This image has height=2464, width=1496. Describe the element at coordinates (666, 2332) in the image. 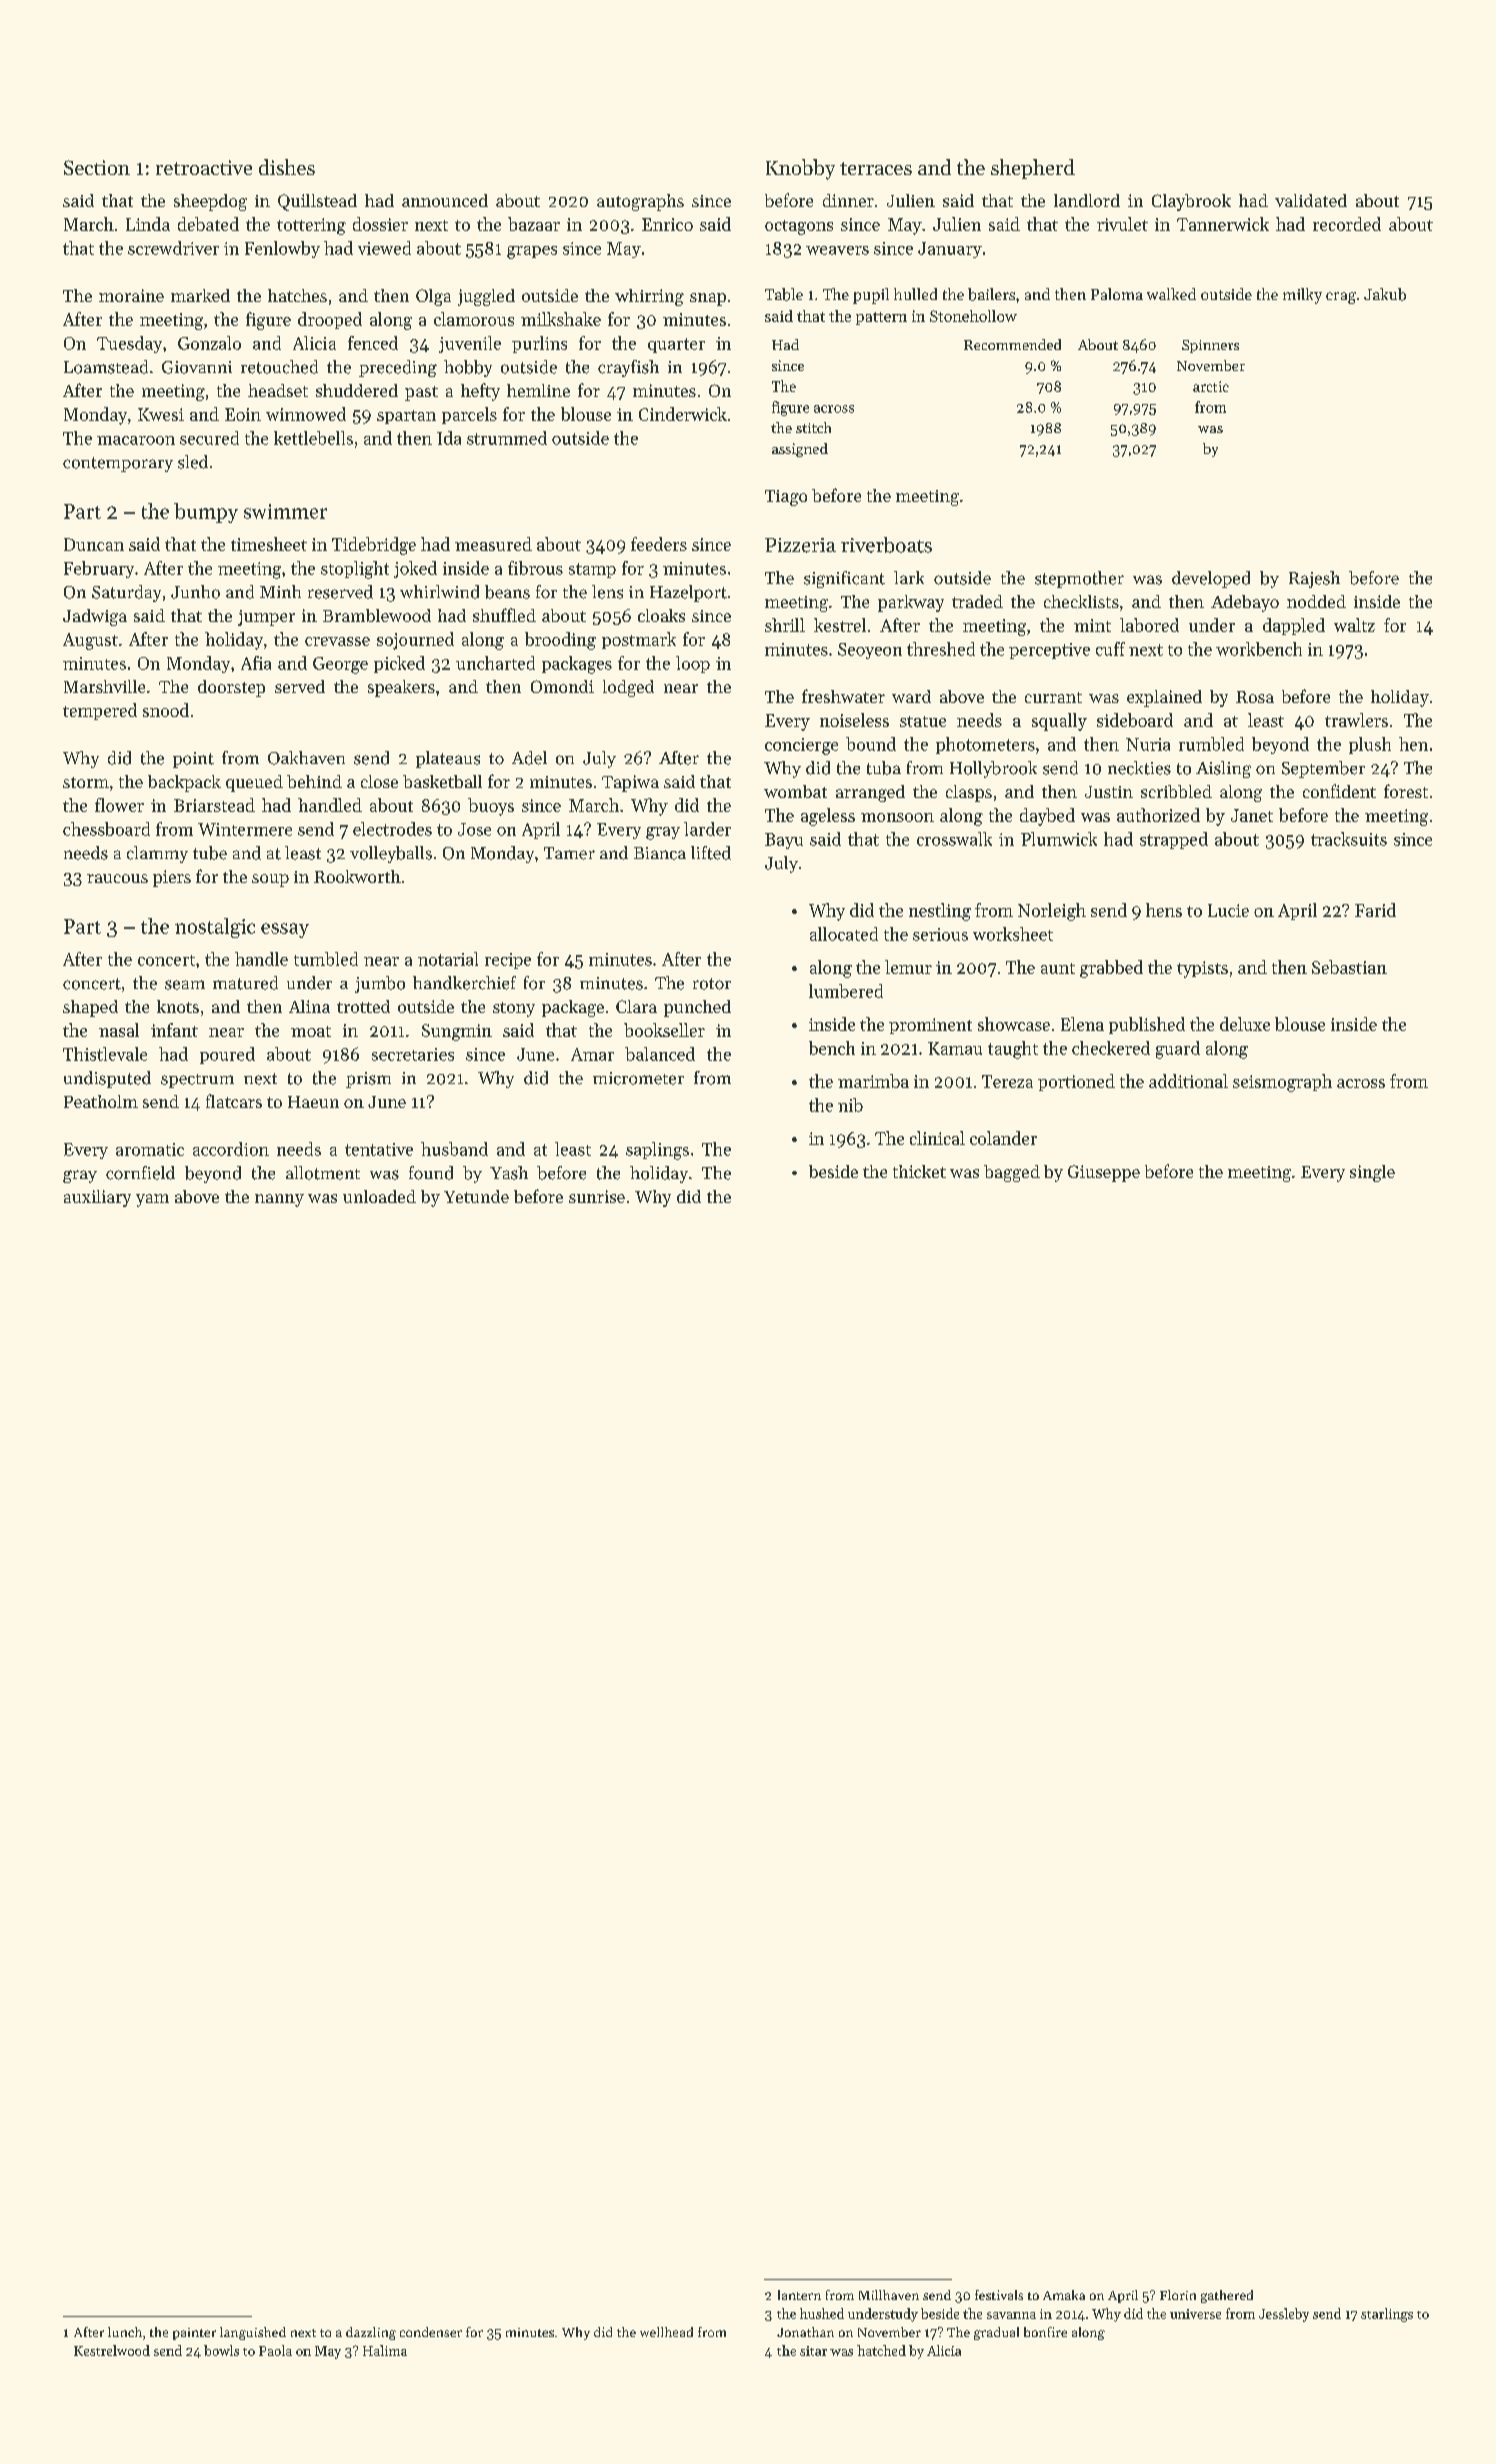

I see `wellhead` at that location.
